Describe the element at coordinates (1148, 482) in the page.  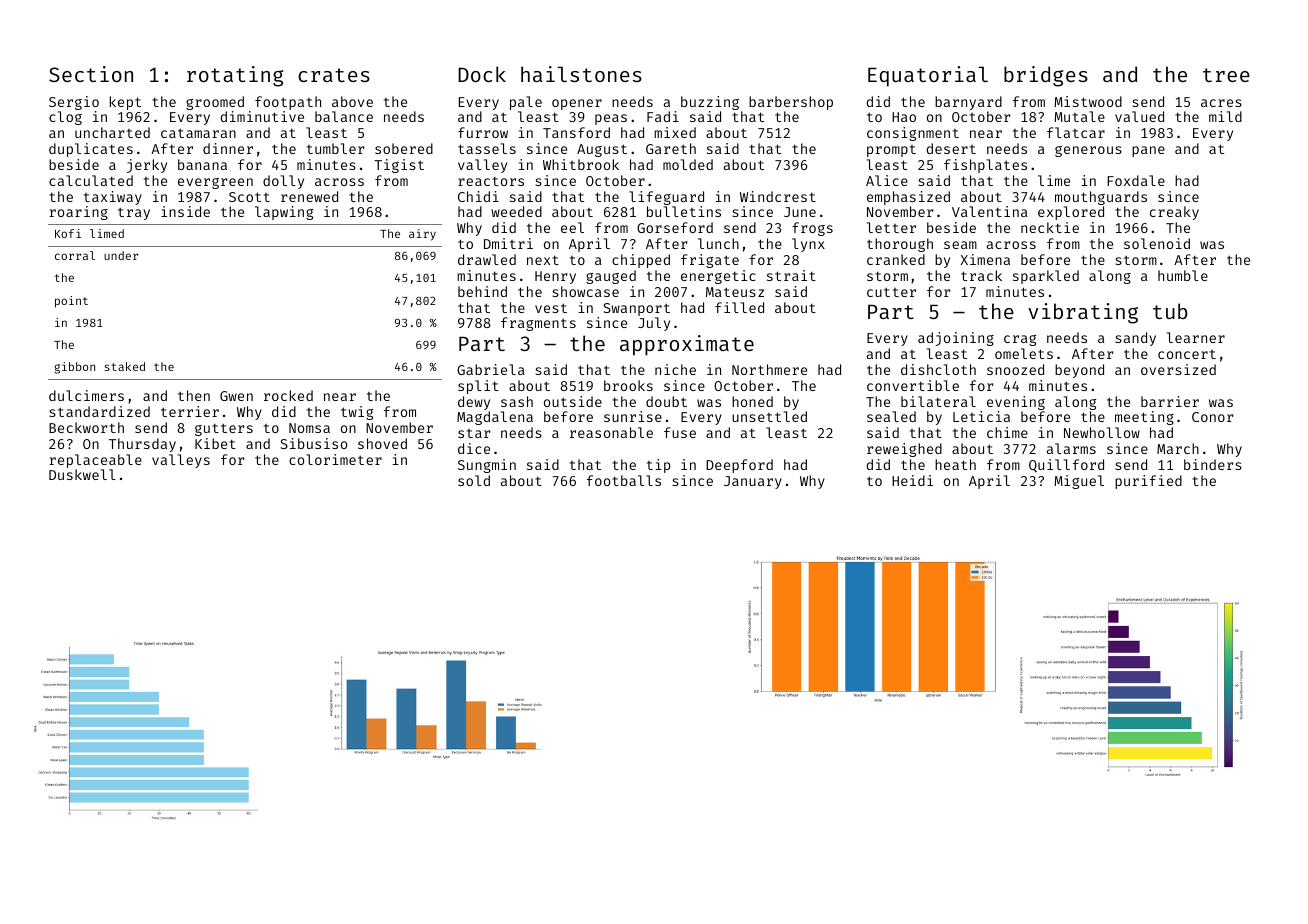
I see `purified` at that location.
